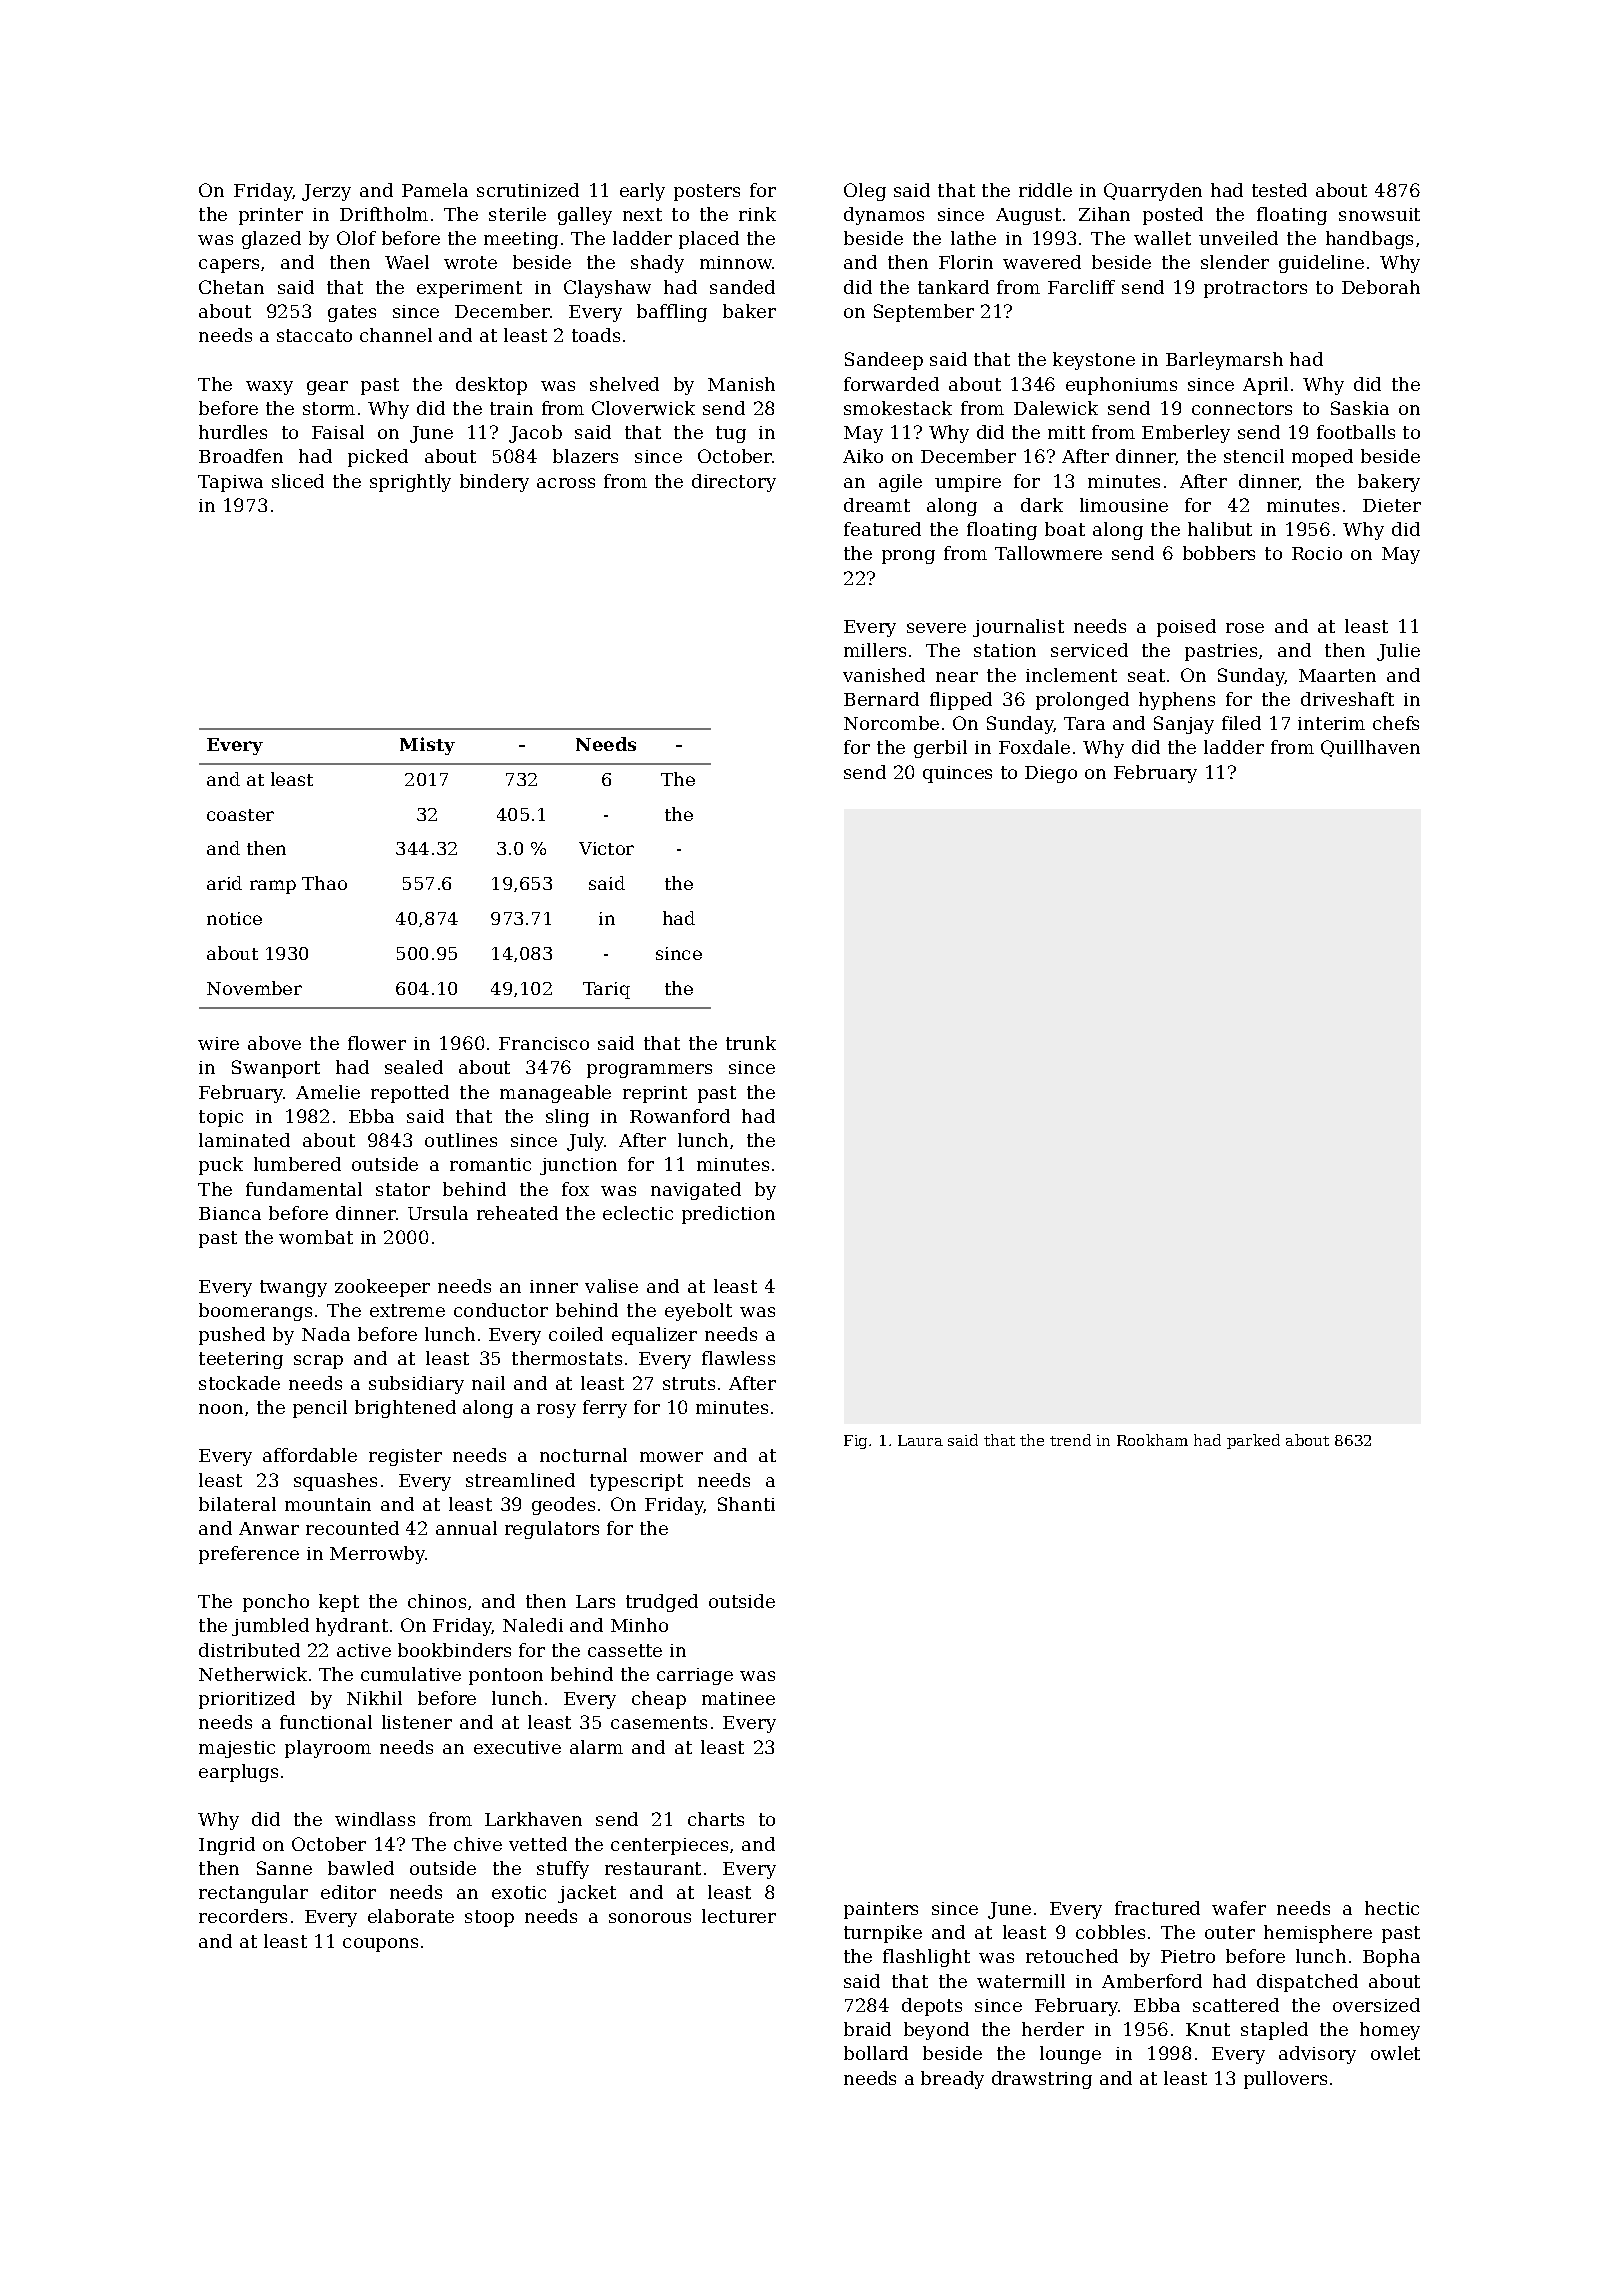 This screenshot has height=2292, width=1620. What do you see at coordinates (659, 1722) in the screenshot?
I see `casements` at bounding box center [659, 1722].
